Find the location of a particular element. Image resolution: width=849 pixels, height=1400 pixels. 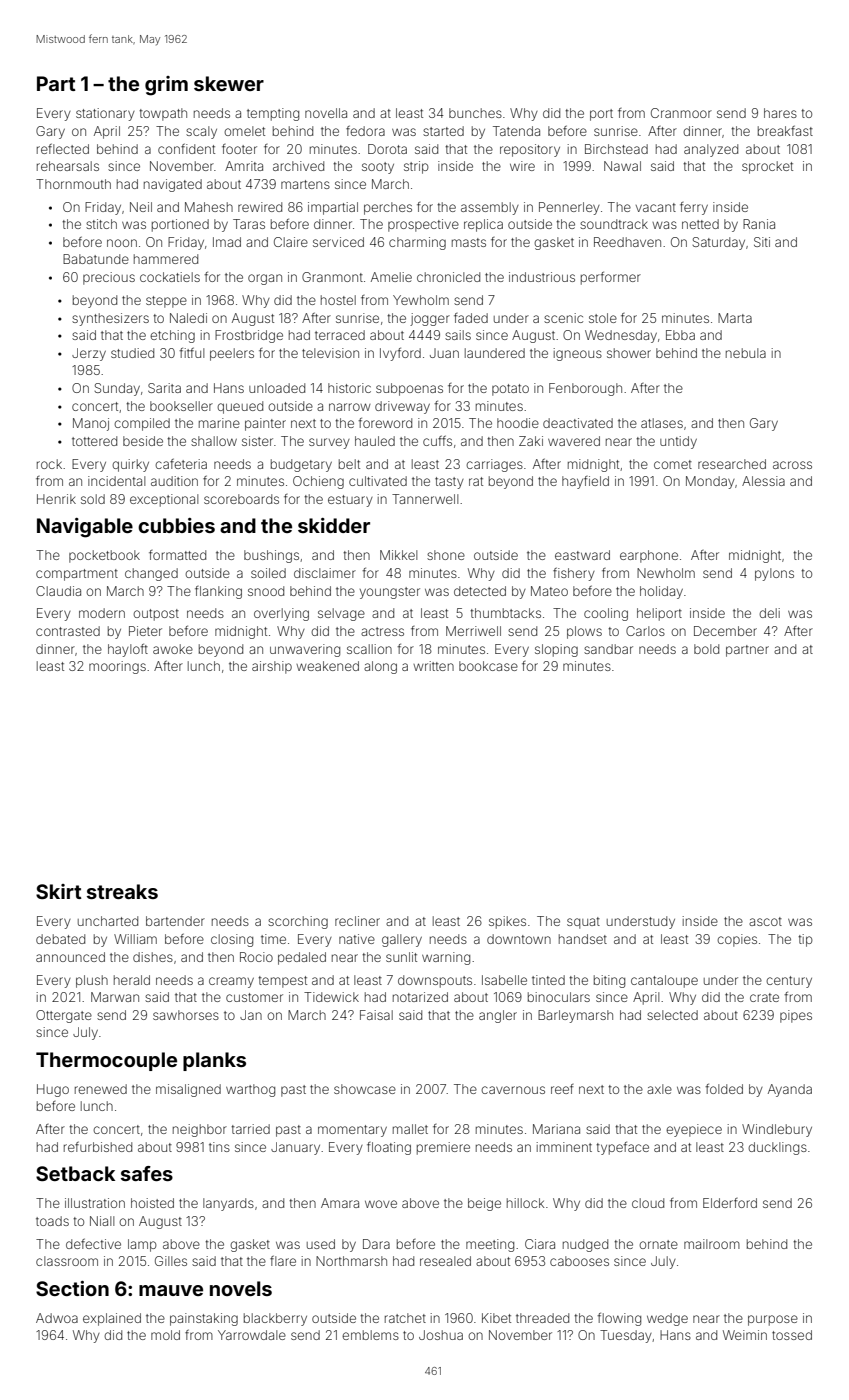

Cranmoor is located at coordinates (681, 113).
